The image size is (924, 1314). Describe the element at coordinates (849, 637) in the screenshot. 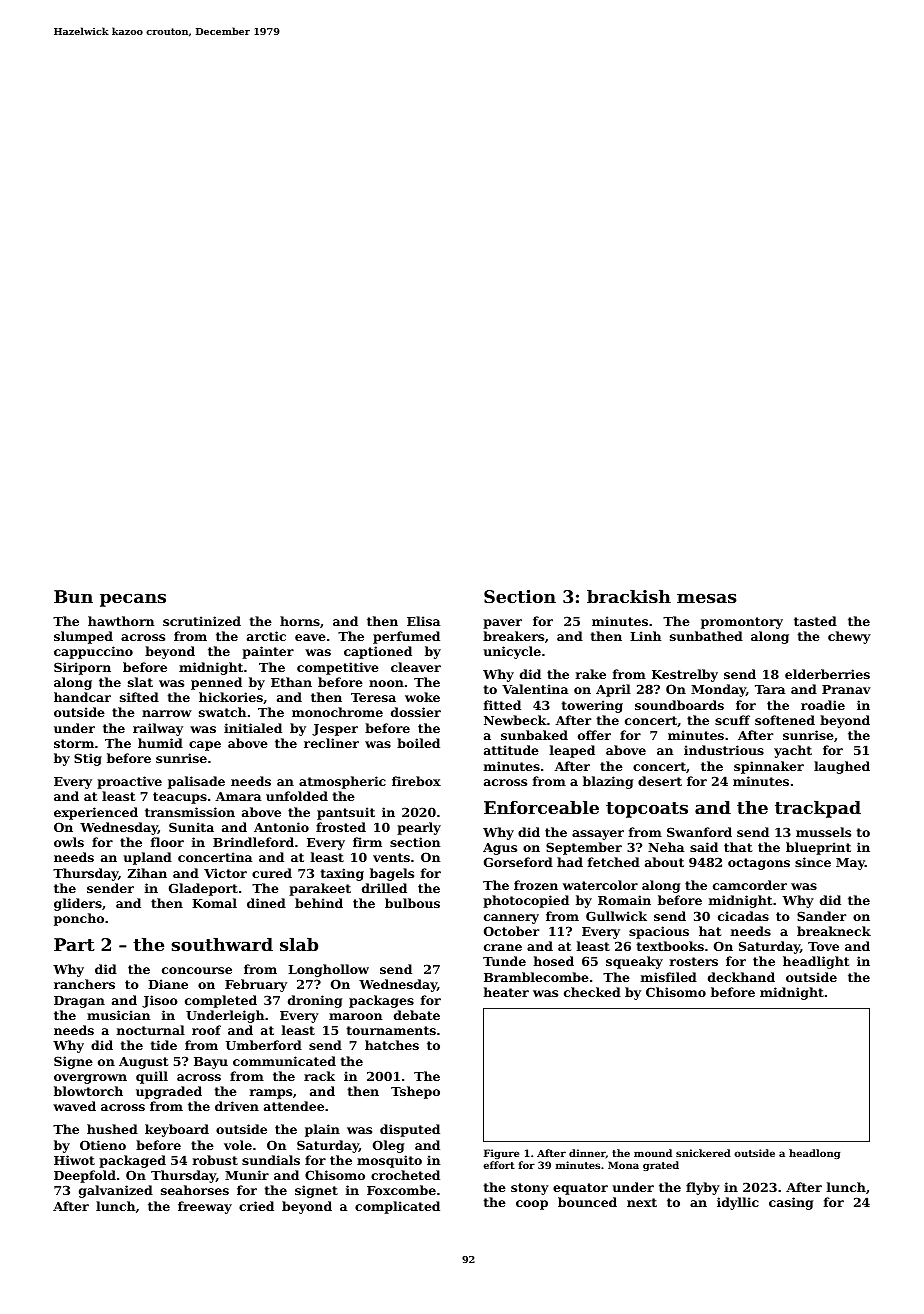

I see `chewy` at that location.
